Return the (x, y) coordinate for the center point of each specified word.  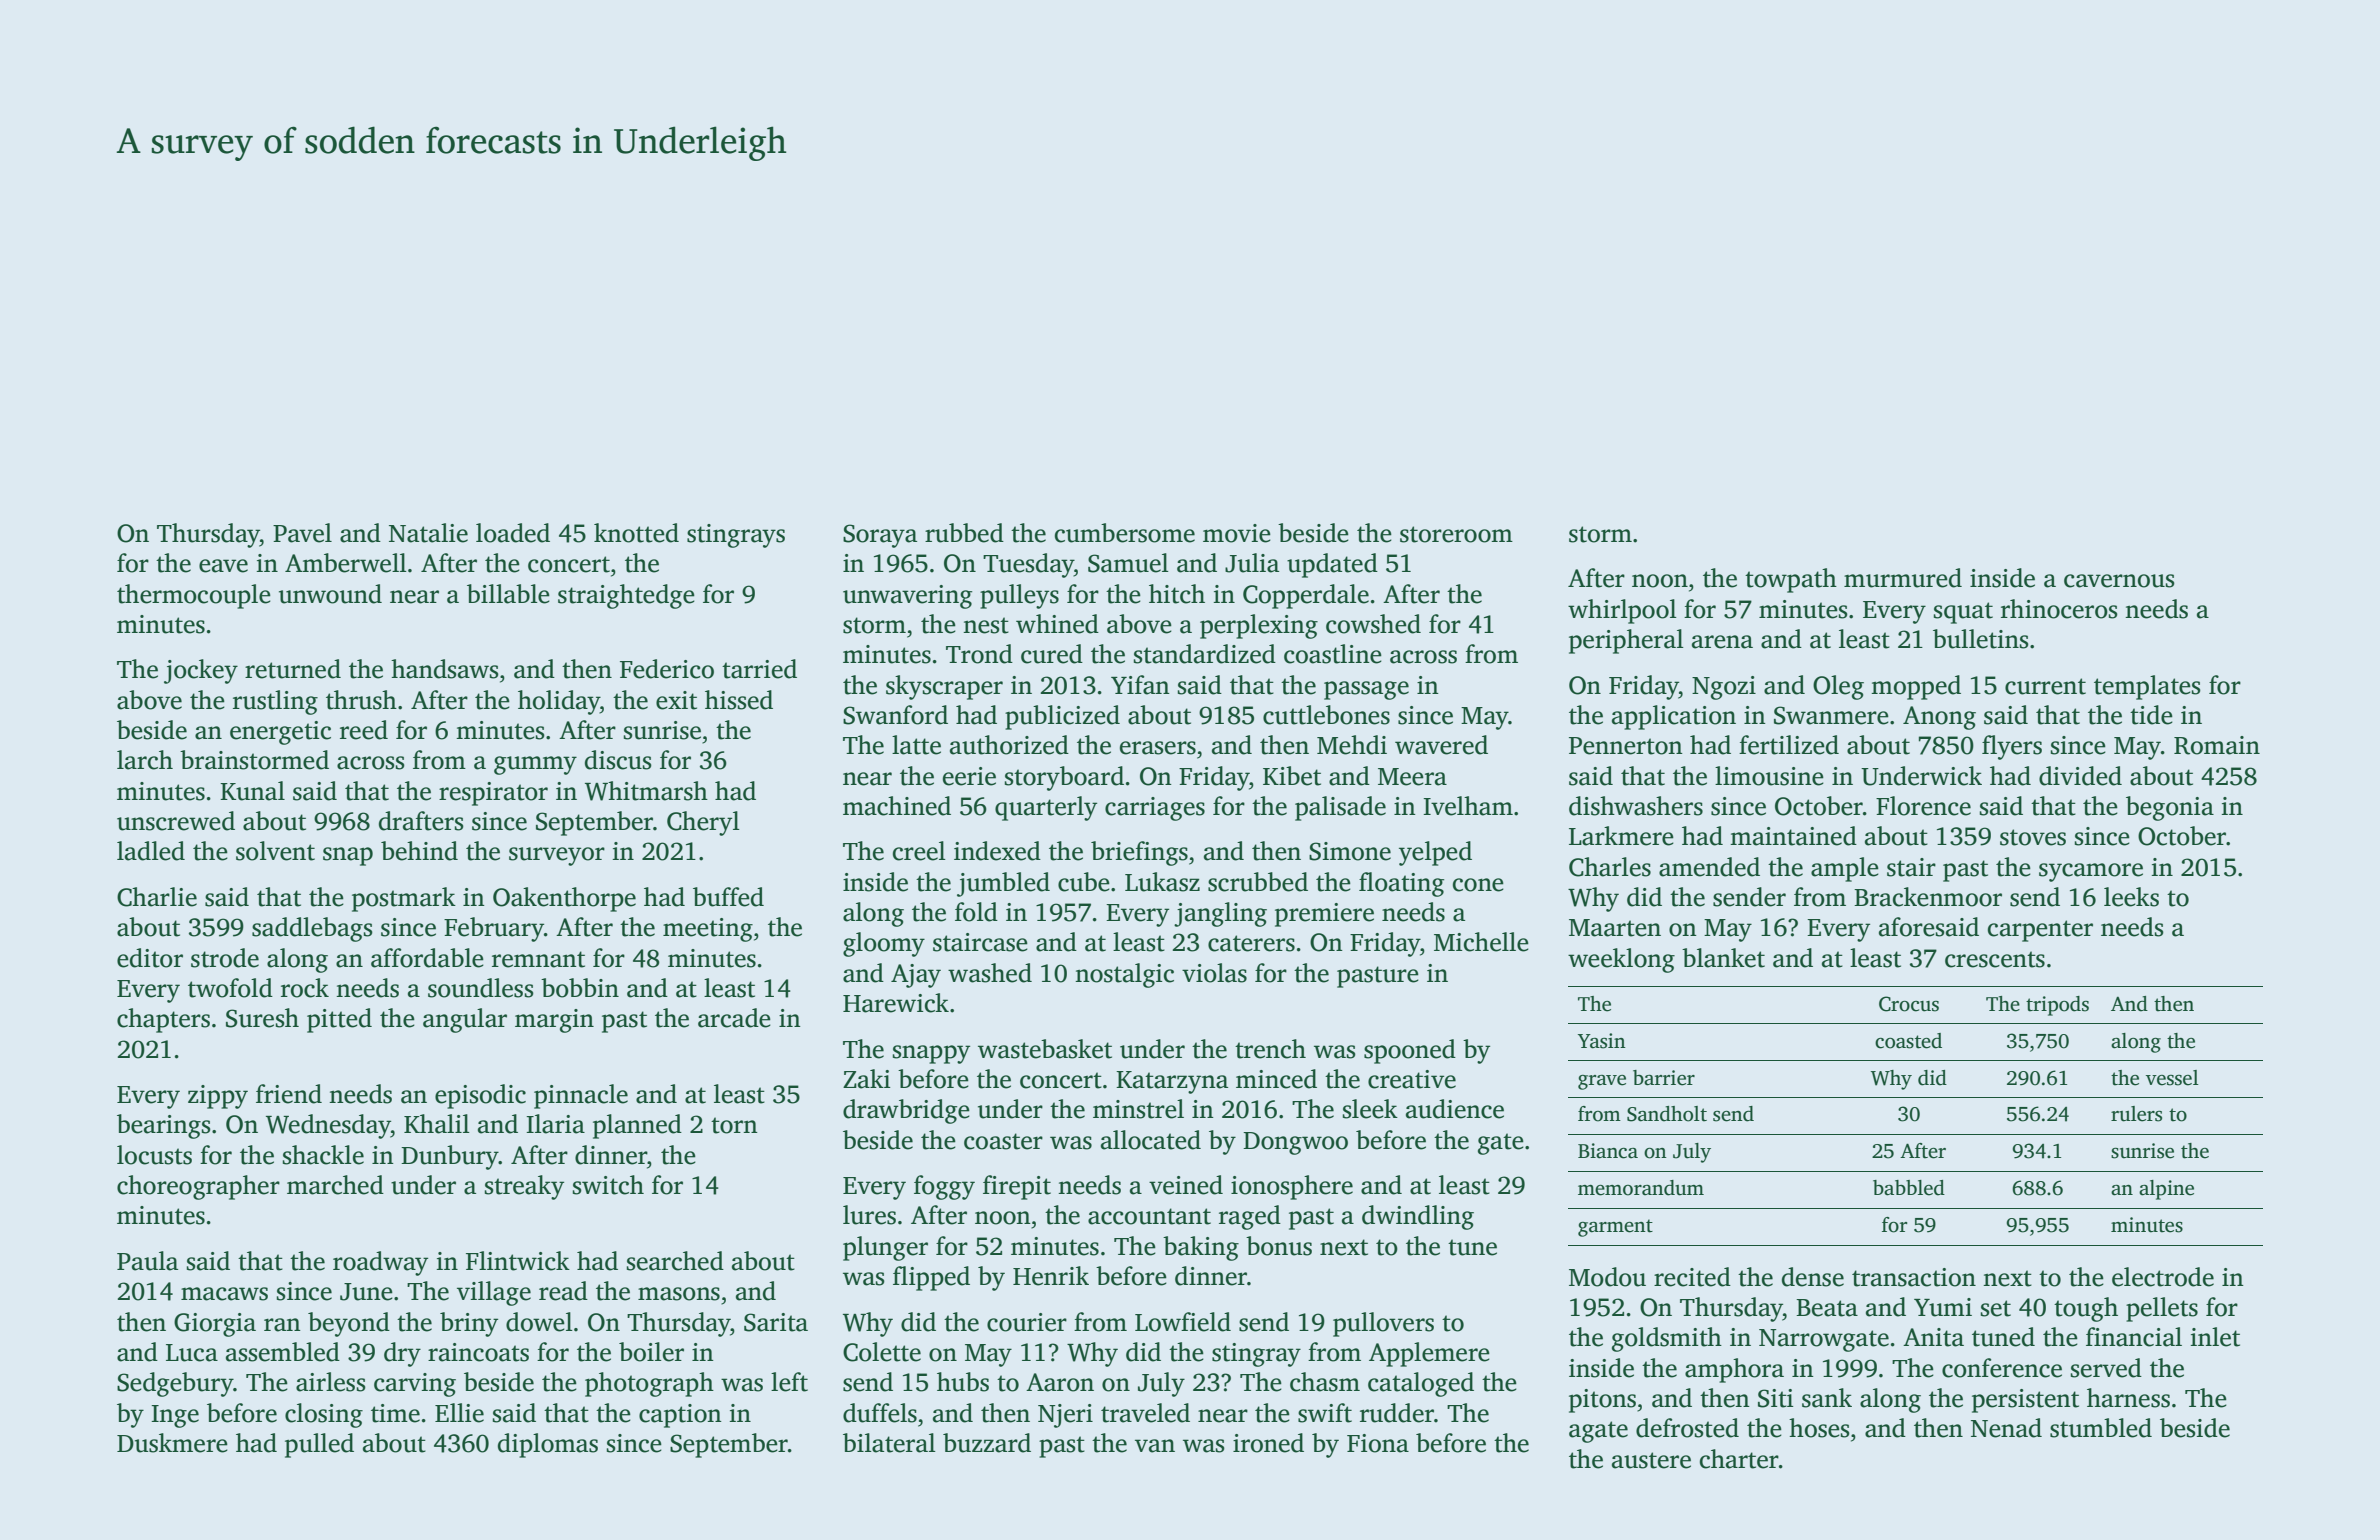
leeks (2131, 897)
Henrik (1051, 1276)
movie (1237, 533)
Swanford (895, 715)
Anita (1933, 1337)
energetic (280, 733)
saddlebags (312, 929)
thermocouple (194, 596)
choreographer (198, 1187)
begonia (2170, 808)
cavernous (2119, 581)
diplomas (548, 1445)
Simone (1350, 851)
